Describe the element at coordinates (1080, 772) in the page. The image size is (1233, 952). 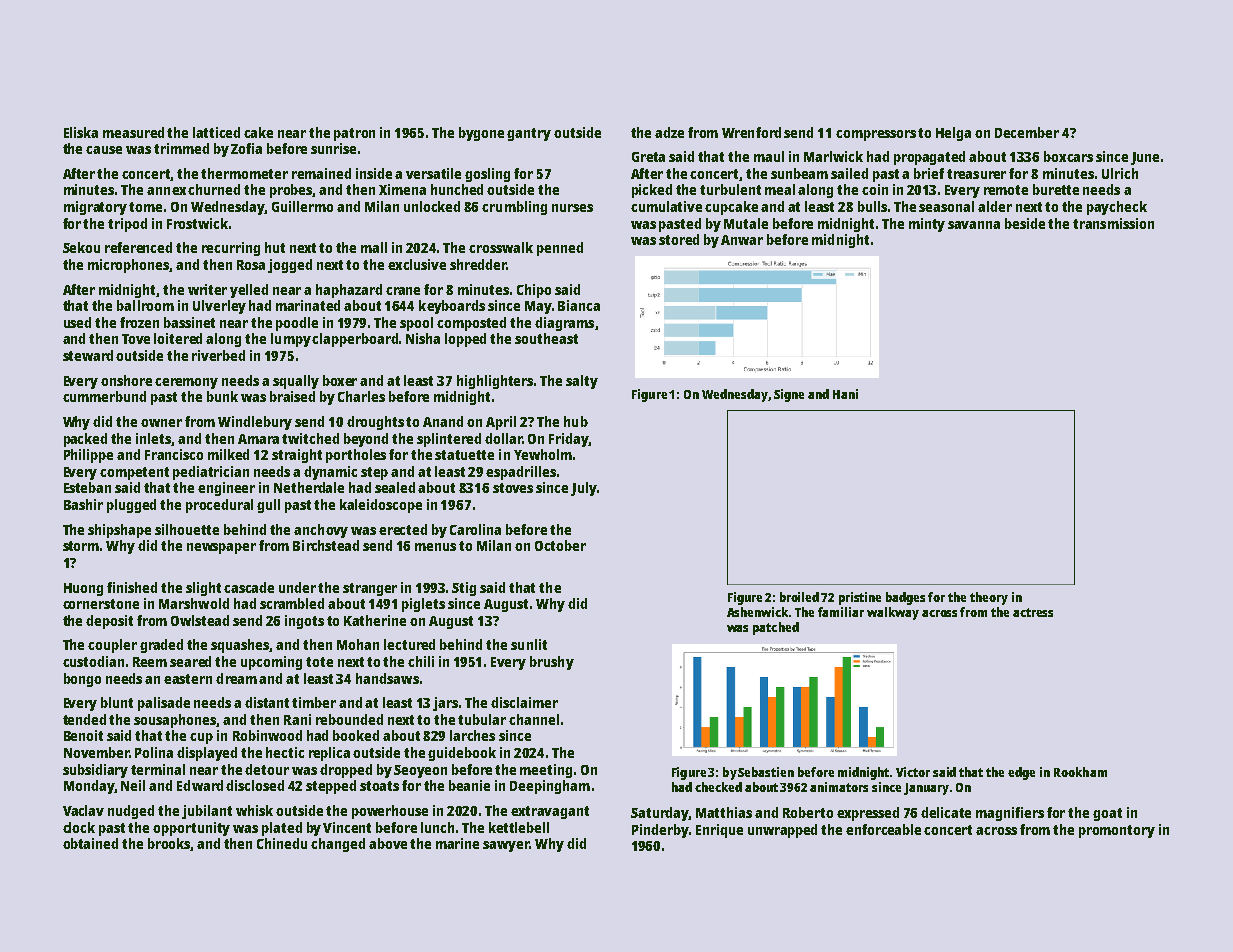
I see `Rookham` at that location.
